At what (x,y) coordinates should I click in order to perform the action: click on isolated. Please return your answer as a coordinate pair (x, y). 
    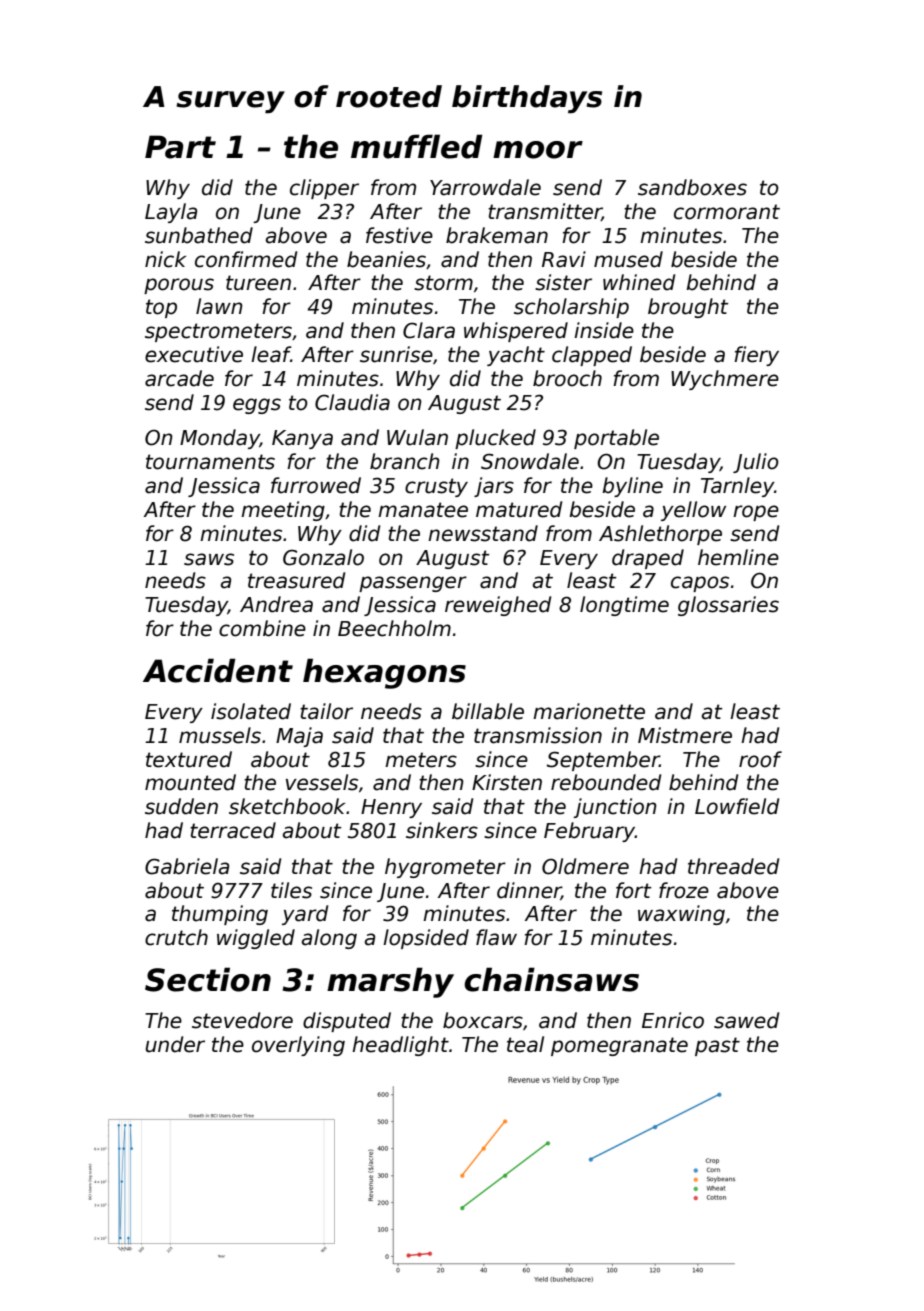
    Looking at the image, I should click on (251, 711).
